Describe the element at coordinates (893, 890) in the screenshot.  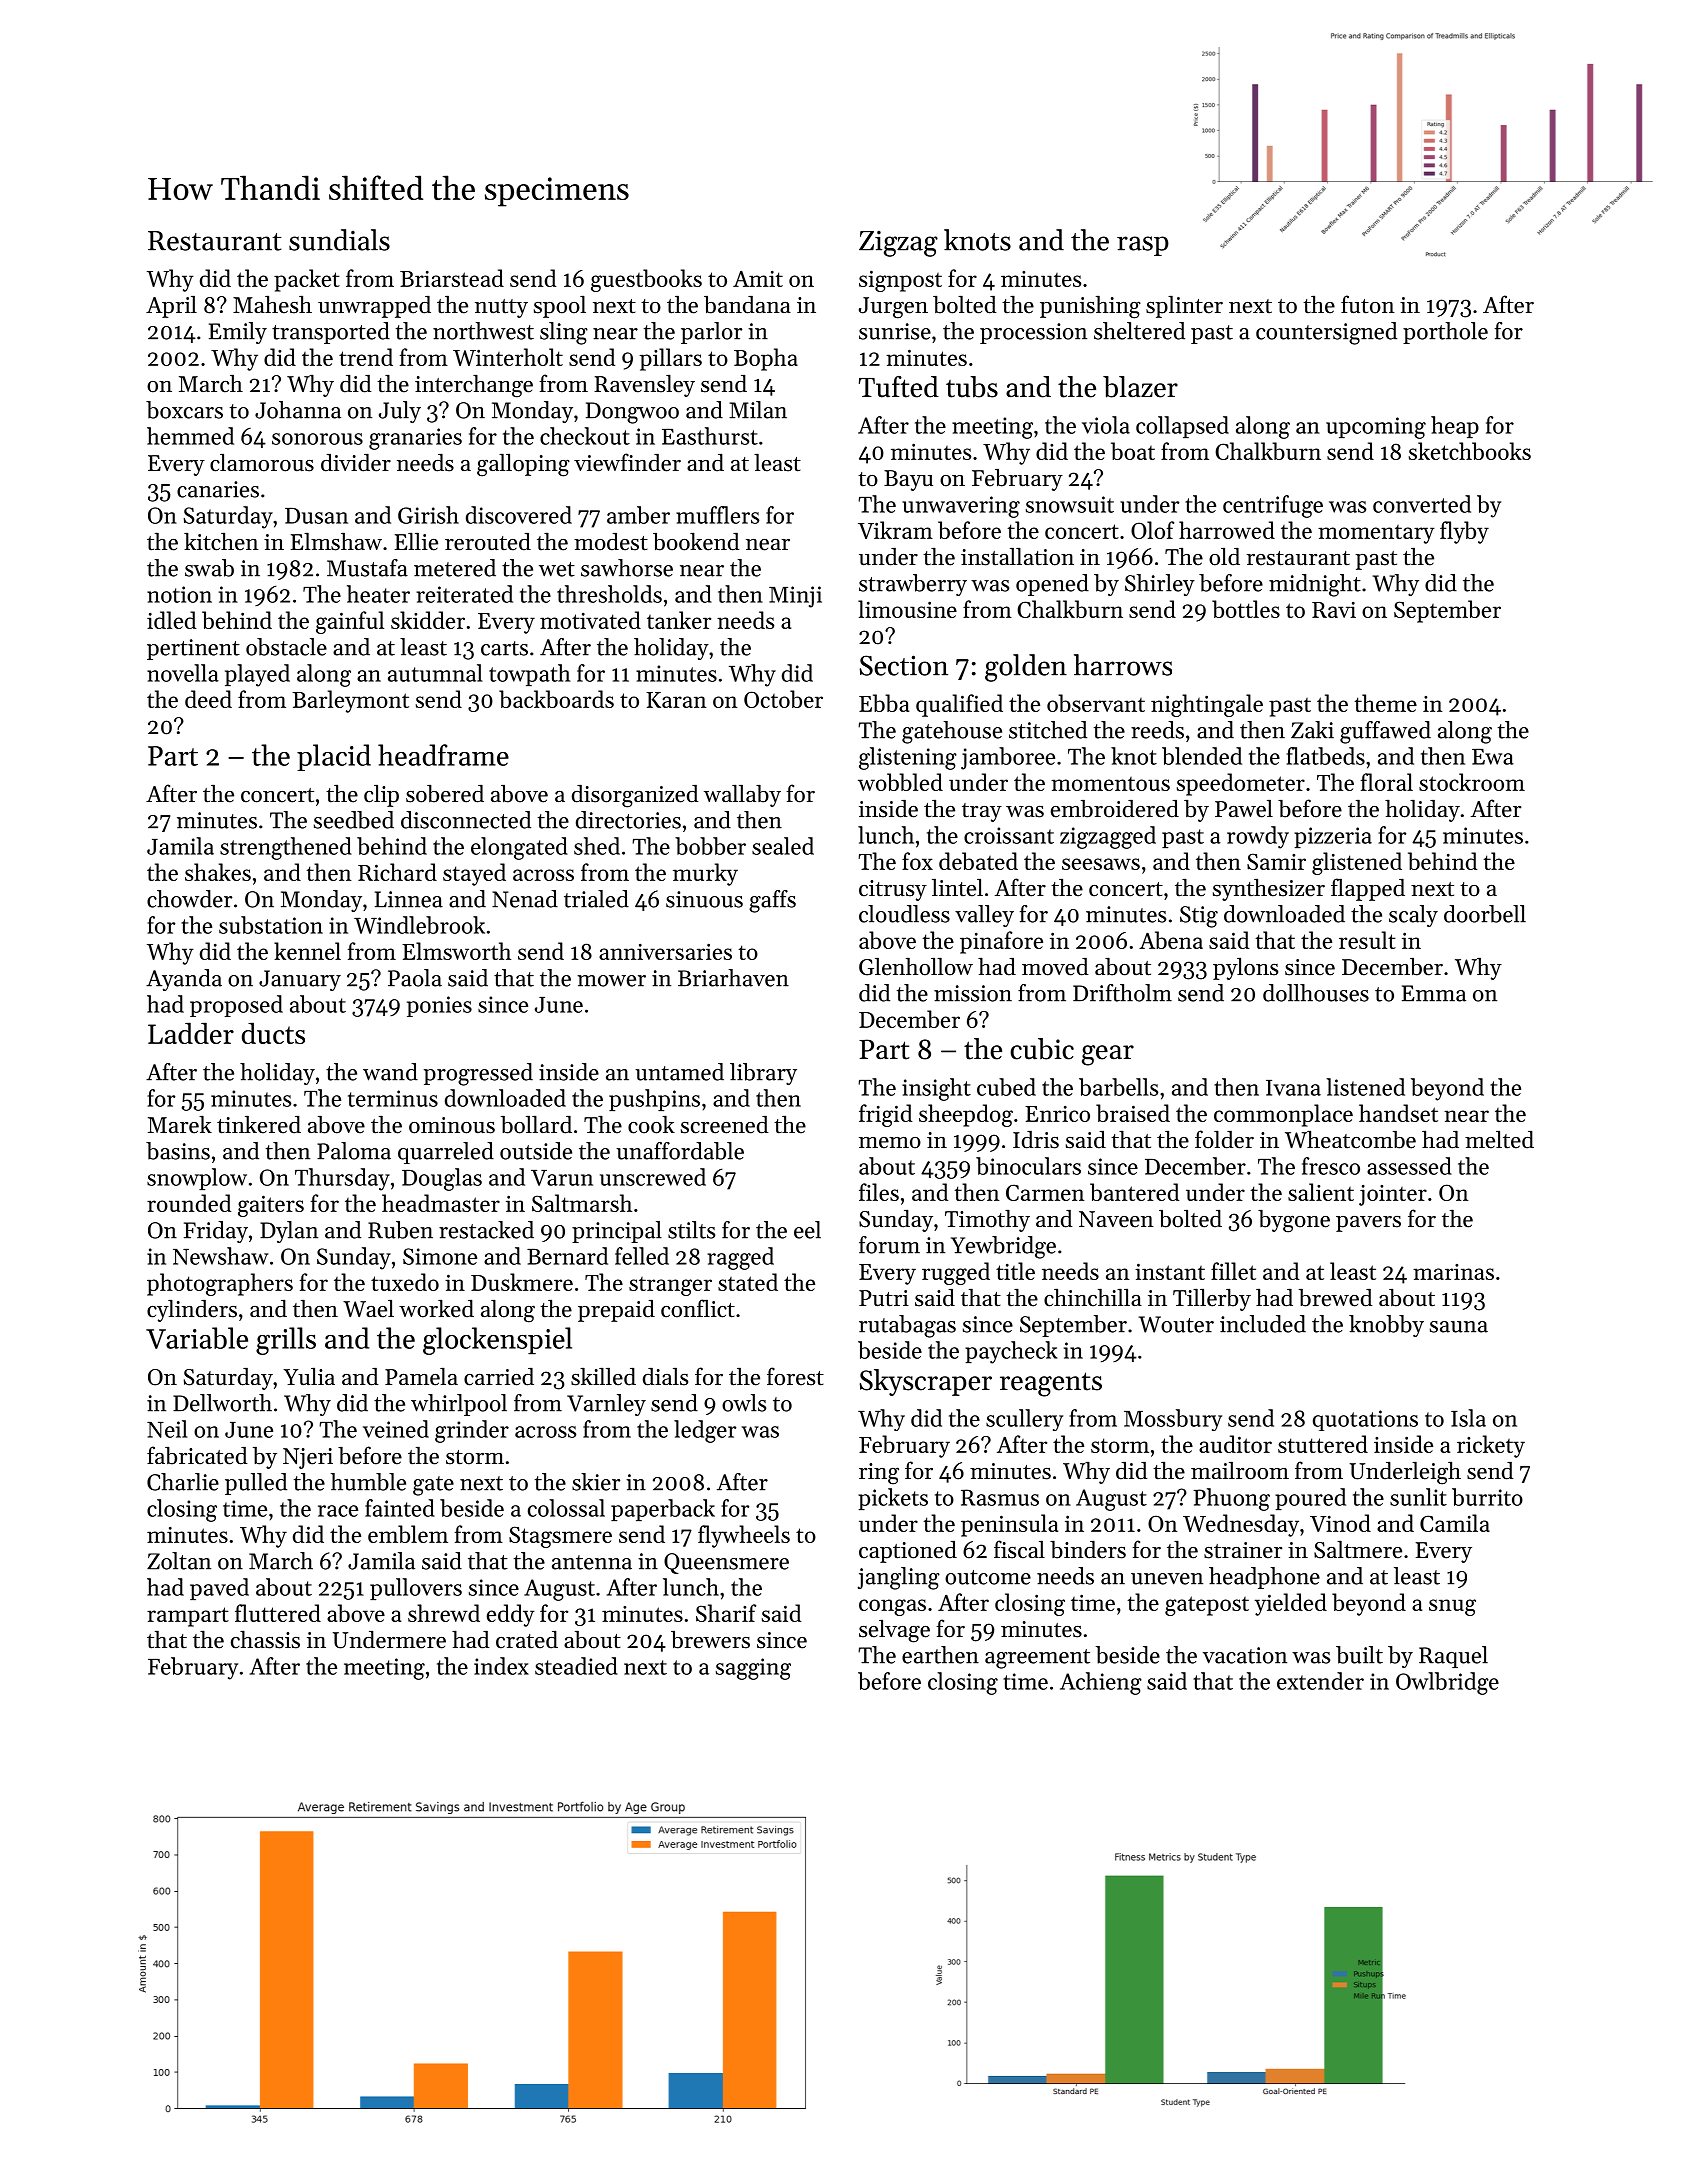
I see `citrusy` at that location.
